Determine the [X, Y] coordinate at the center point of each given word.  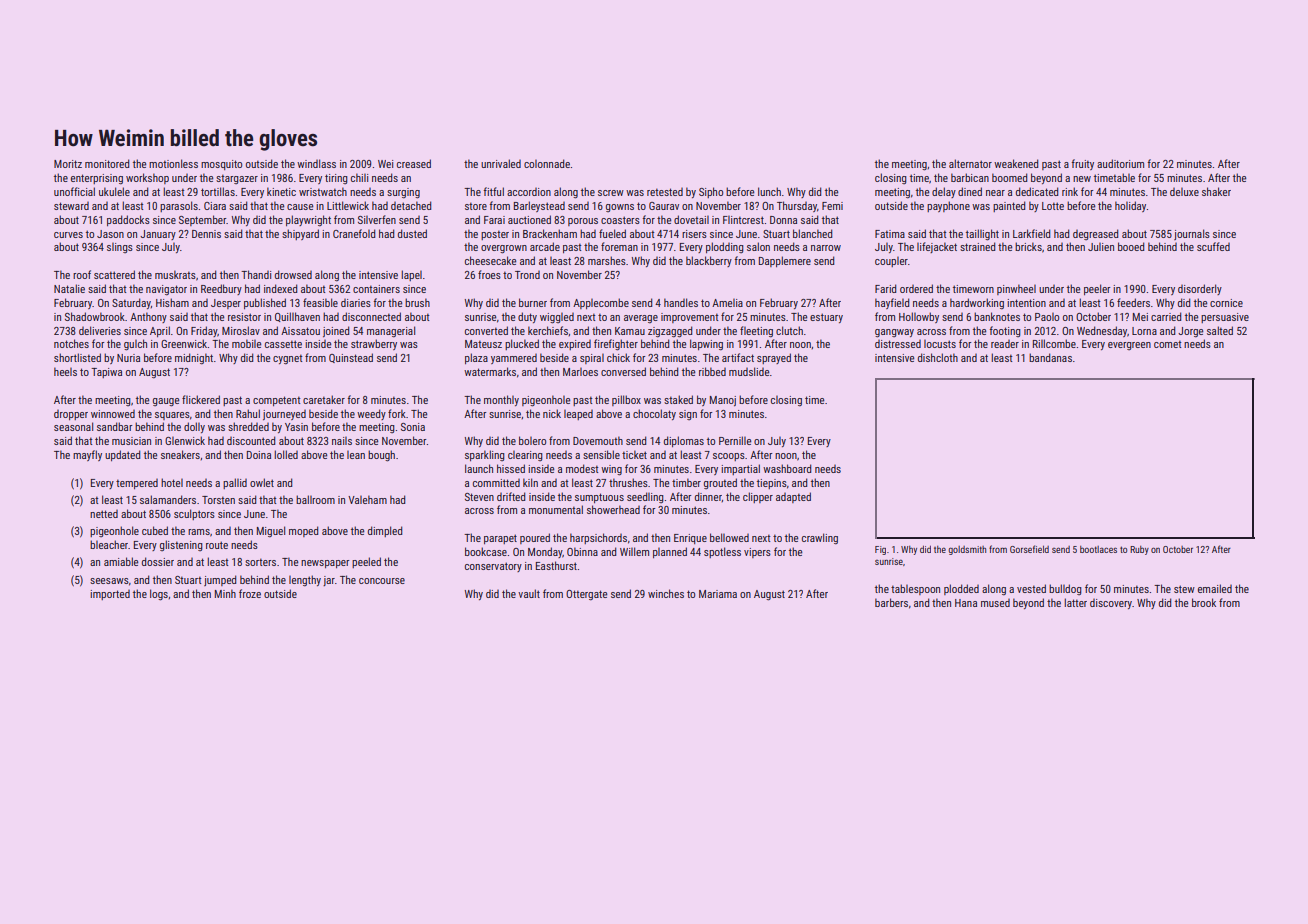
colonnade [547, 163]
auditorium [1120, 163]
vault [529, 593]
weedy [371, 414]
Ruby [1139, 550]
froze [250, 593]
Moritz [68, 164]
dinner [708, 497]
